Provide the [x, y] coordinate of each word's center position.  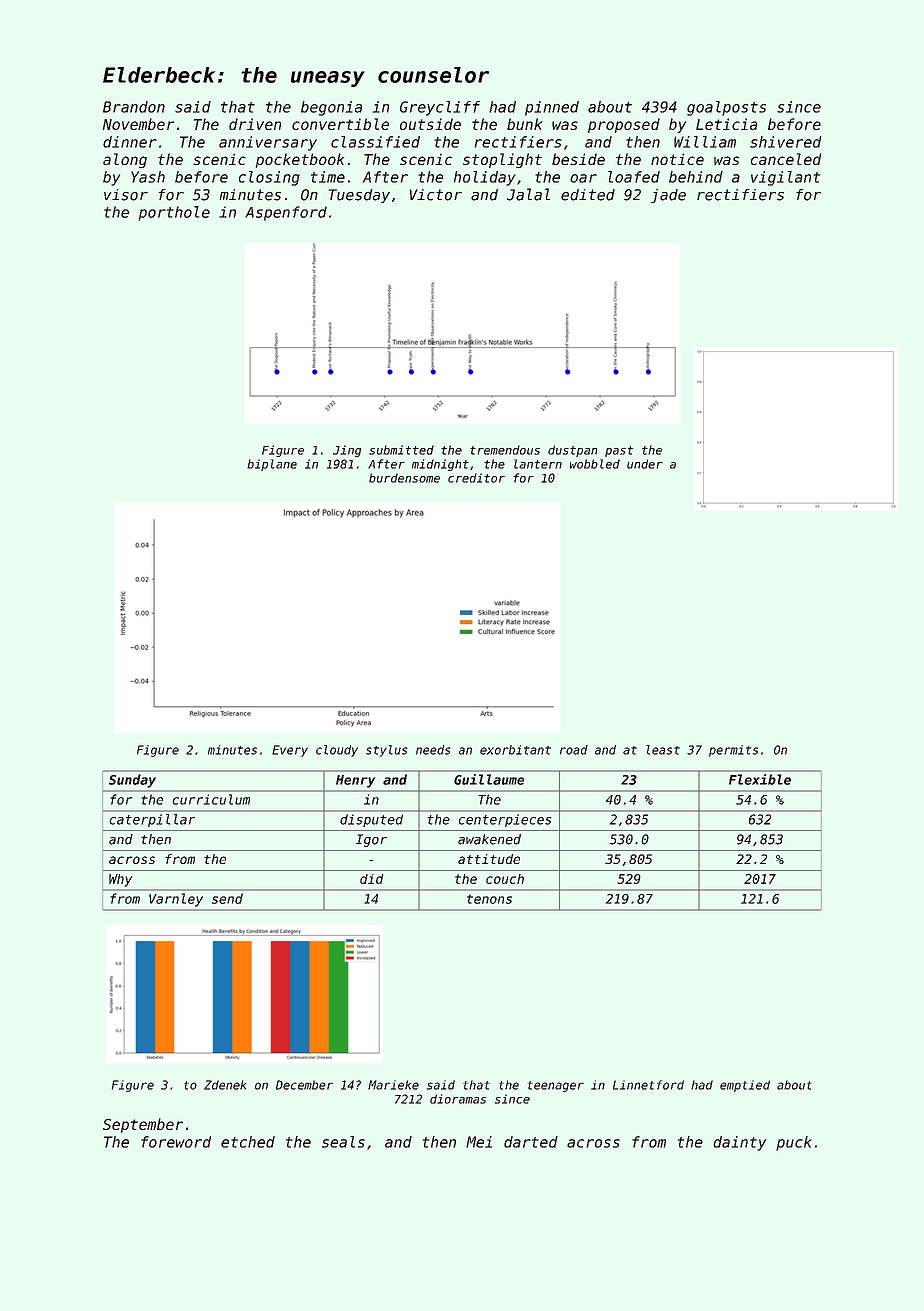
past [619, 451]
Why [120, 880]
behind [696, 177]
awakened [489, 839]
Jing [347, 451]
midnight [440, 465]
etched [248, 1142]
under [645, 464]
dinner [130, 142]
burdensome [404, 478]
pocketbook [299, 160]
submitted [401, 450]
